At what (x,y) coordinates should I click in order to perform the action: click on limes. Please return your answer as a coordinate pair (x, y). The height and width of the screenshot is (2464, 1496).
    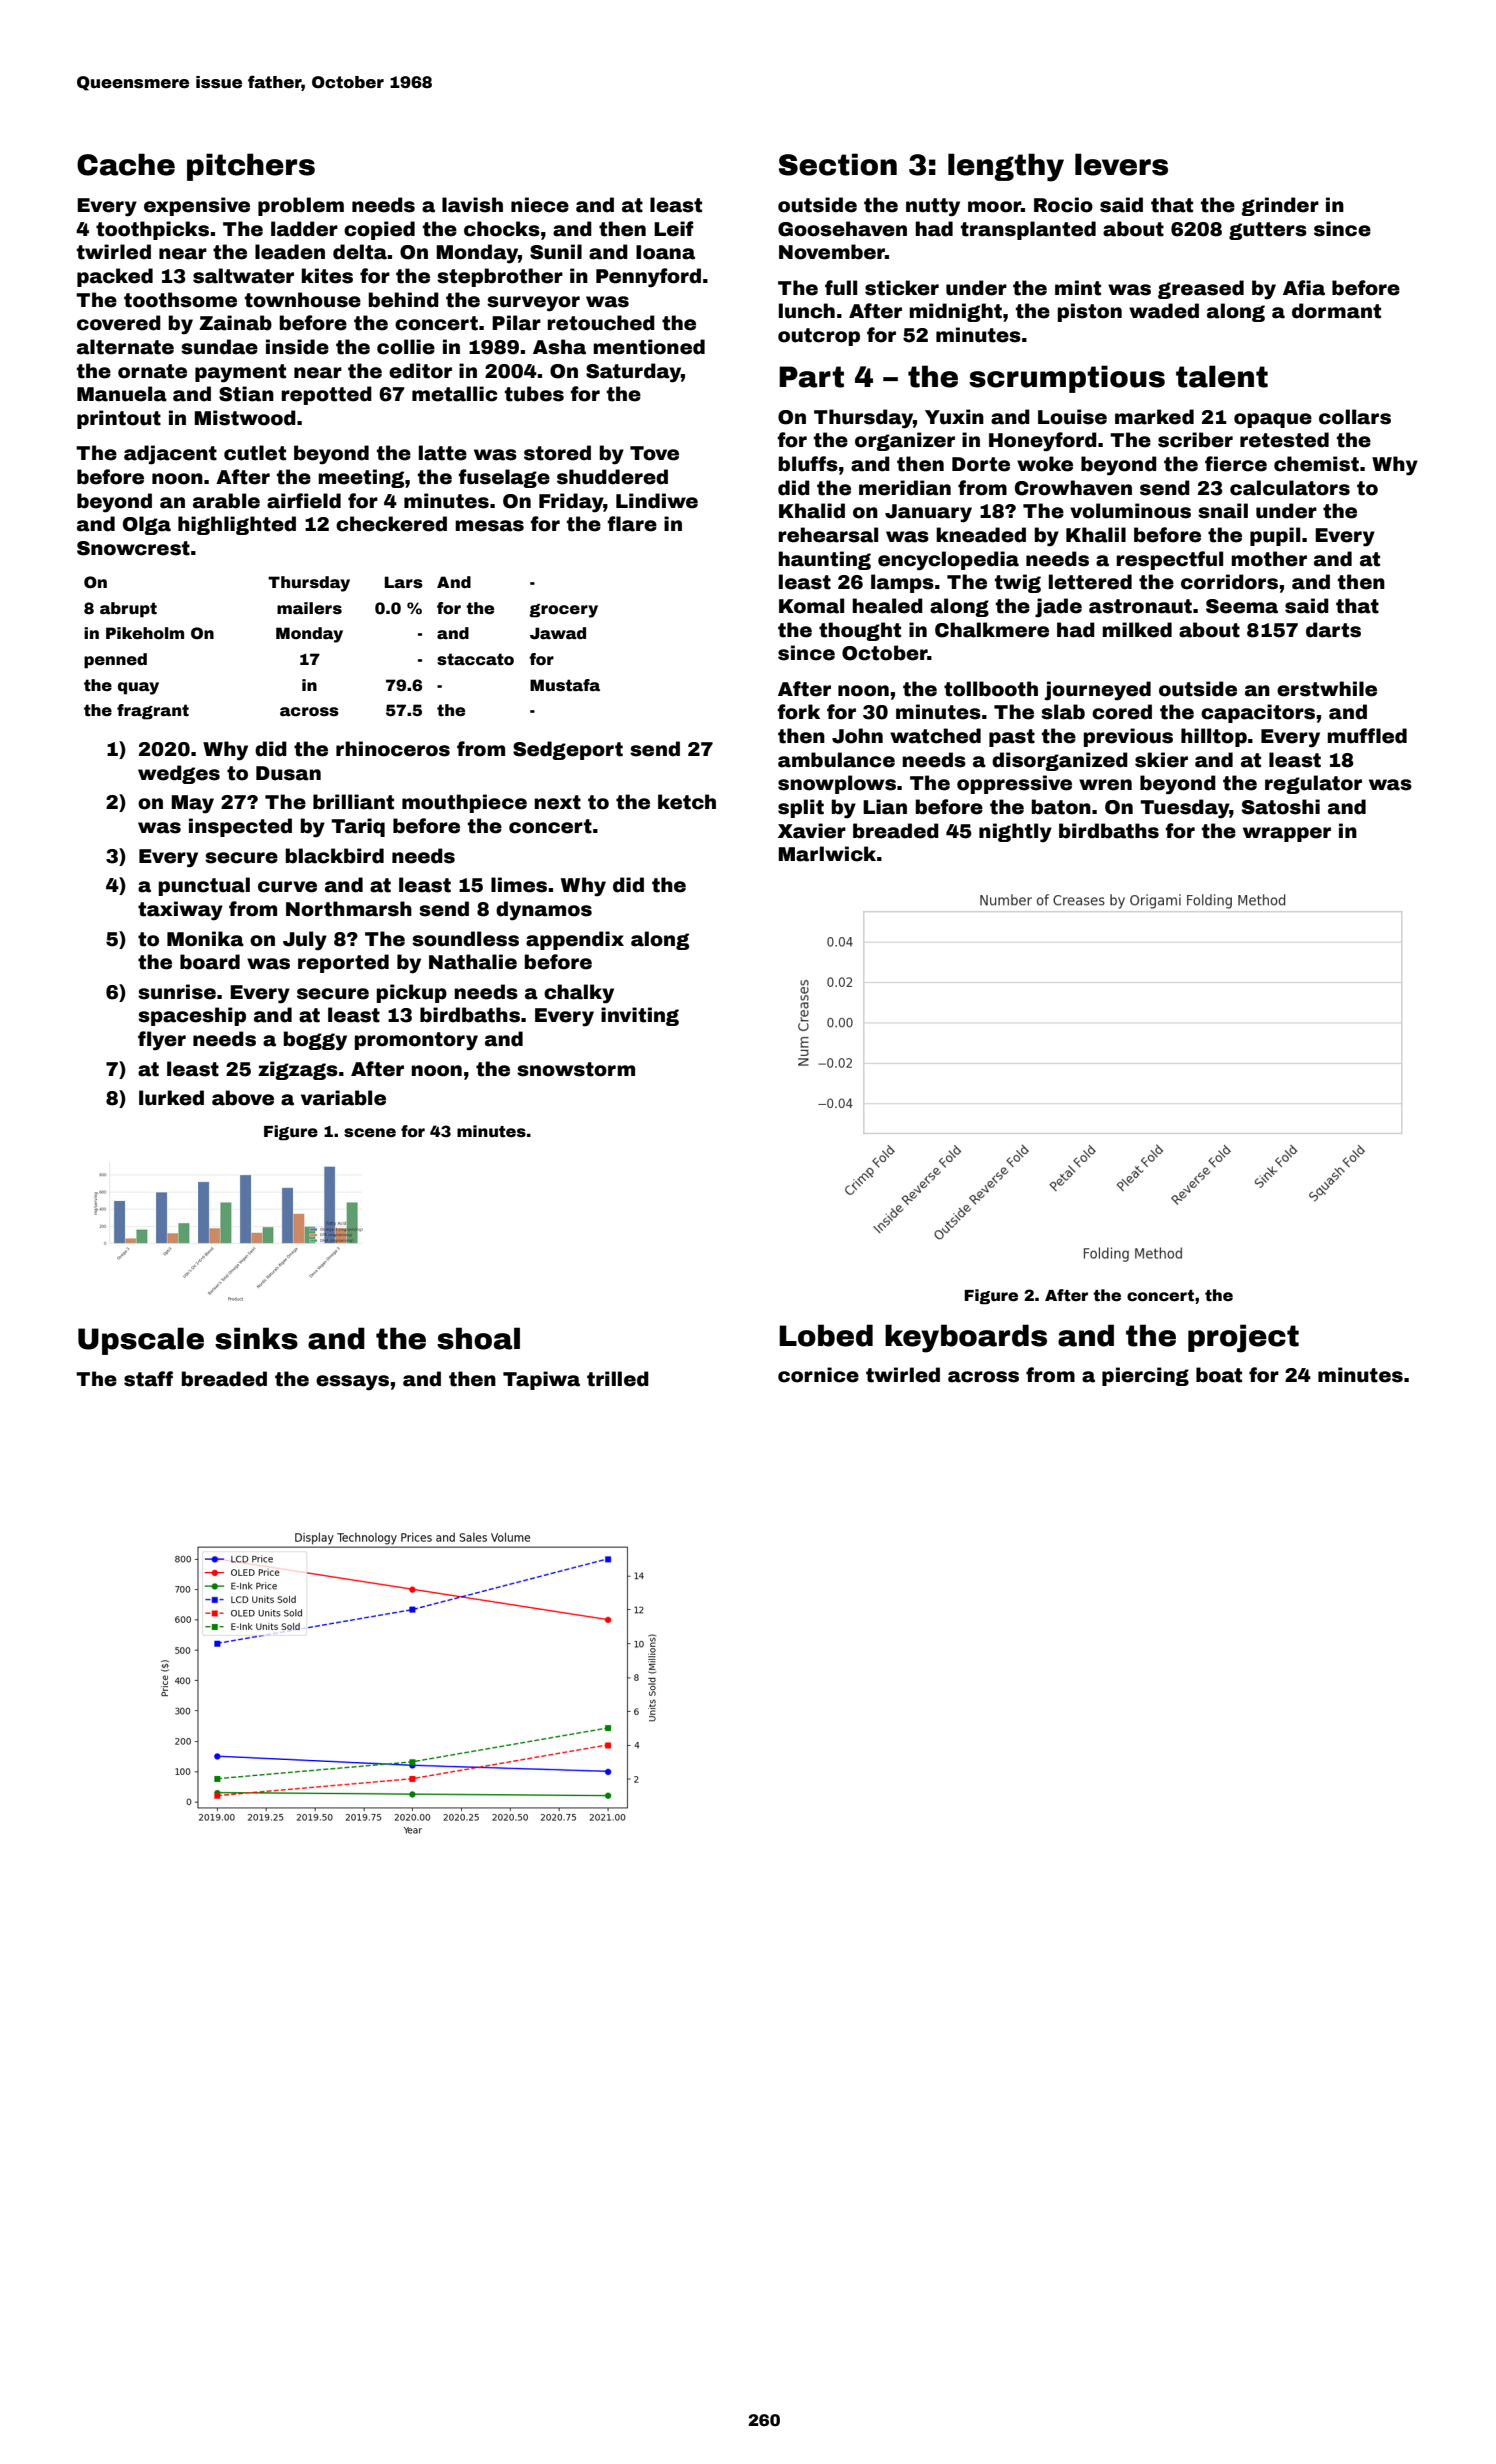
    Looking at the image, I should click on (519, 885).
